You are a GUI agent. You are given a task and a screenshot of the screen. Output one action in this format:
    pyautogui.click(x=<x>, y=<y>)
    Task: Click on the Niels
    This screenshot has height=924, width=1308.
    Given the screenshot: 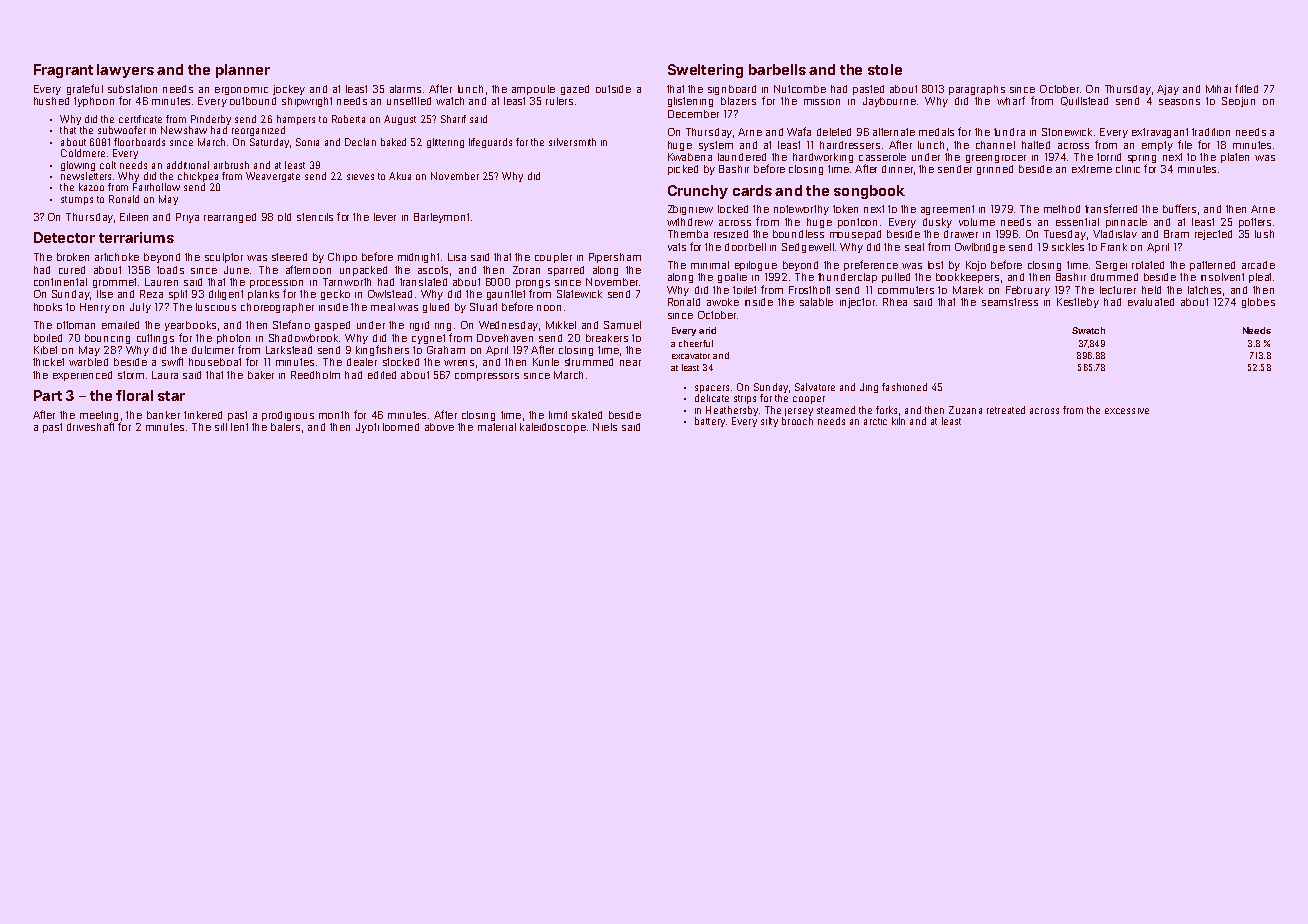 What is the action you would take?
    pyautogui.click(x=605, y=427)
